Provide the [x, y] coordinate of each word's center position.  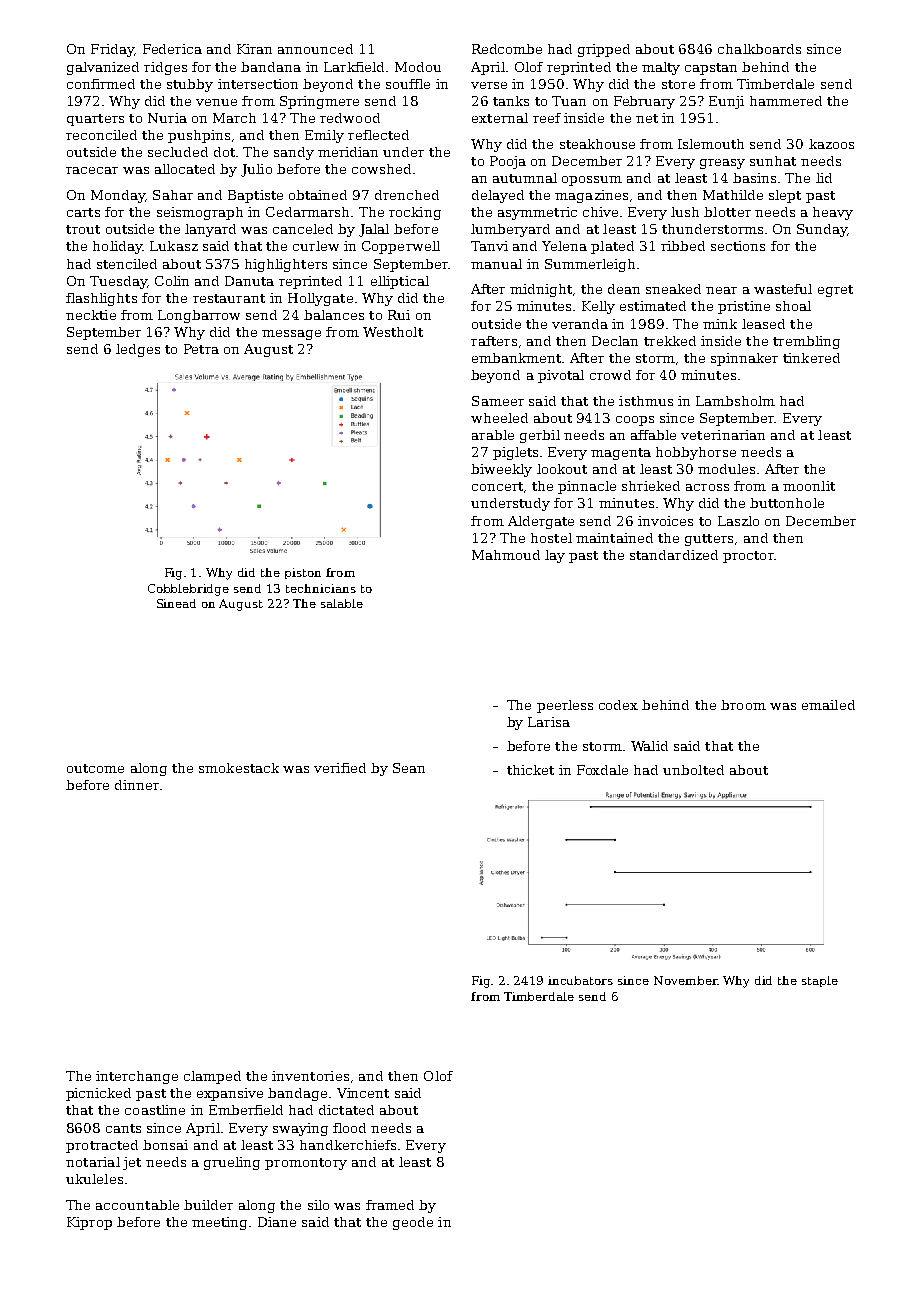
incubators [580, 980]
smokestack [239, 768]
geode [413, 1223]
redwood [350, 118]
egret [835, 291]
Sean [409, 768]
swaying [300, 1129]
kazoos [831, 144]
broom [743, 705]
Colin [172, 281]
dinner [137, 785]
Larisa [549, 722]
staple [820, 981]
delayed [498, 196]
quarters [95, 120]
